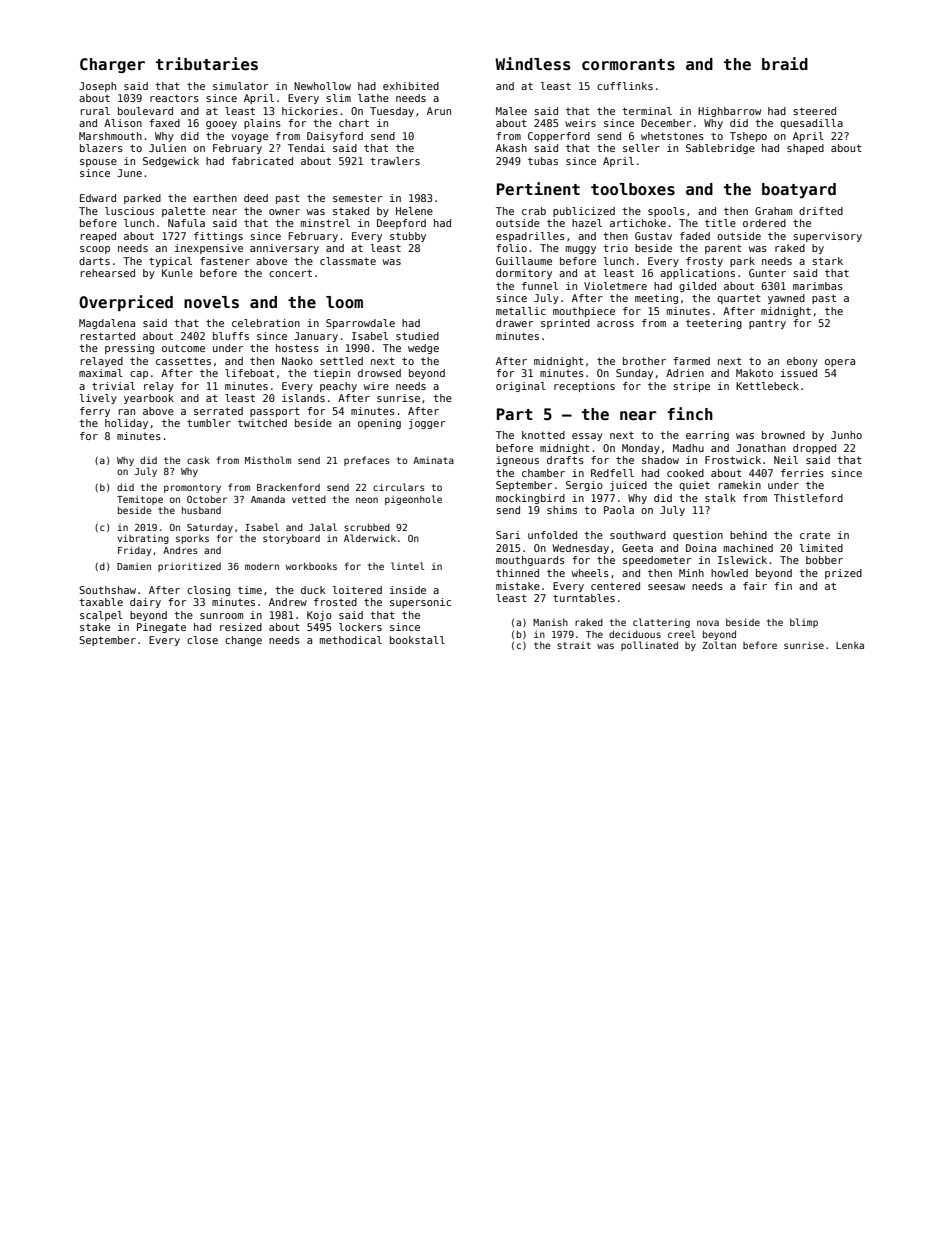 This screenshot has height=1233, width=952. Describe the element at coordinates (785, 63) in the screenshot. I see `braid` at that location.
